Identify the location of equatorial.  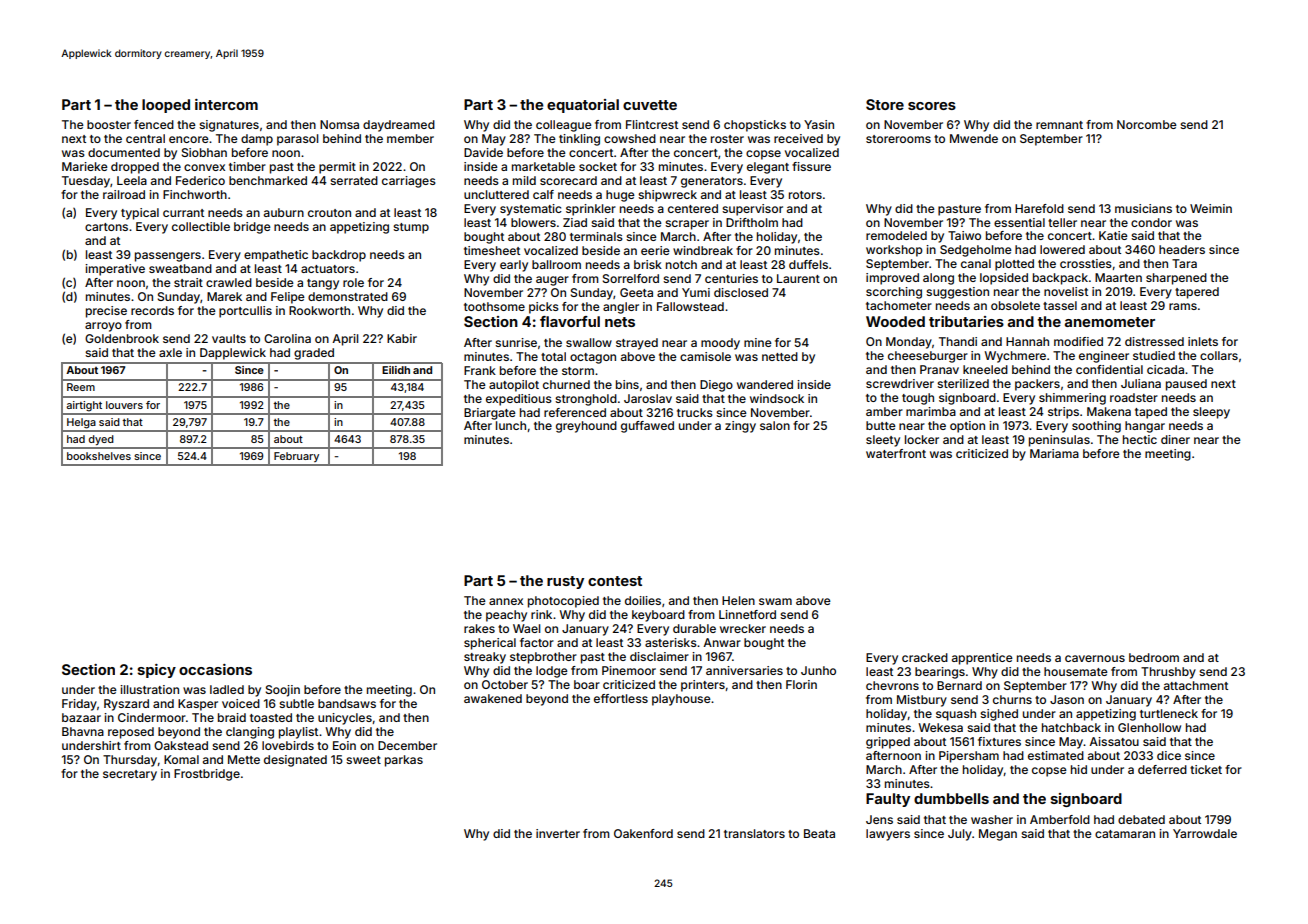
(583, 106).
